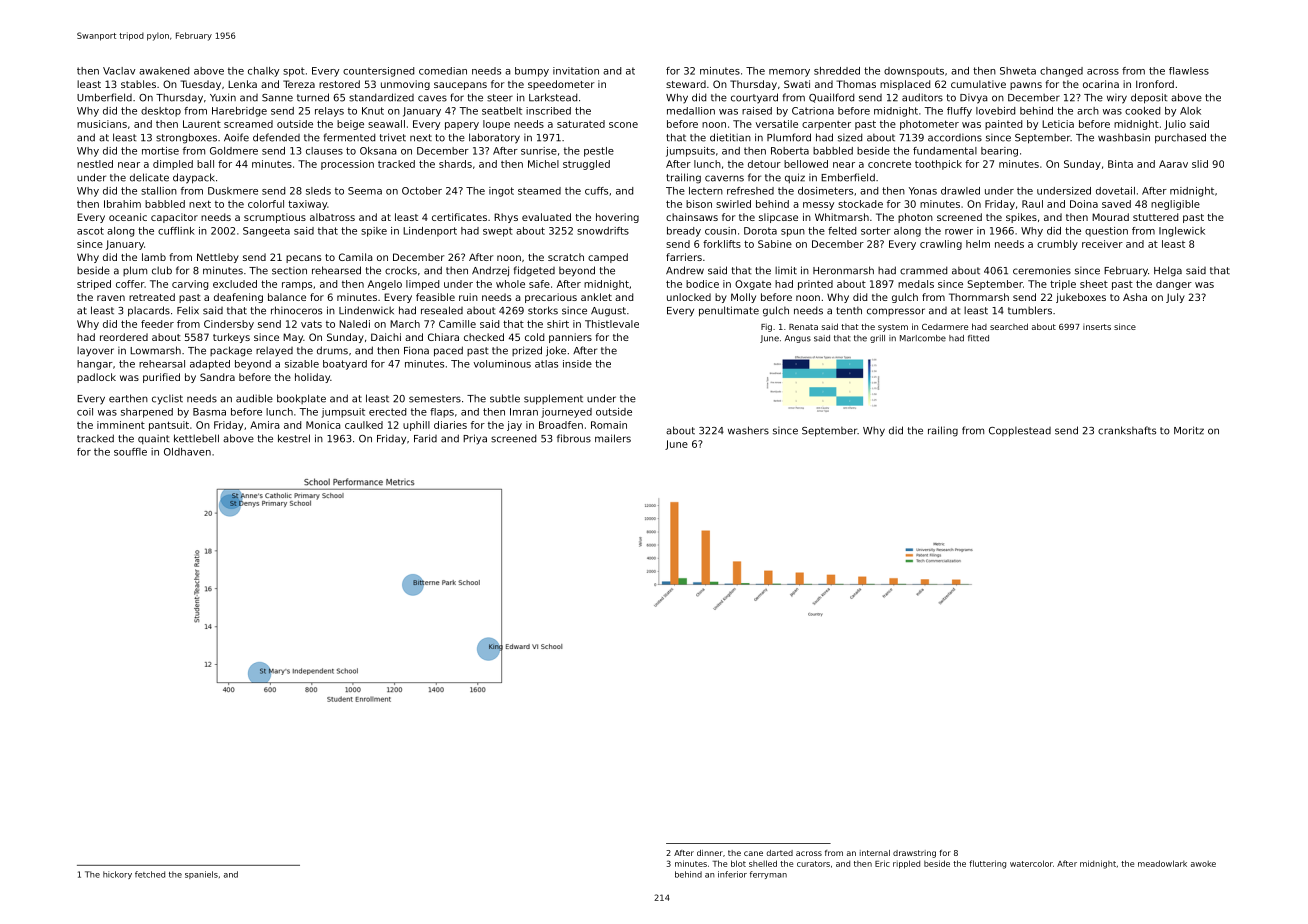  I want to click on Oldhaven, so click(187, 452).
